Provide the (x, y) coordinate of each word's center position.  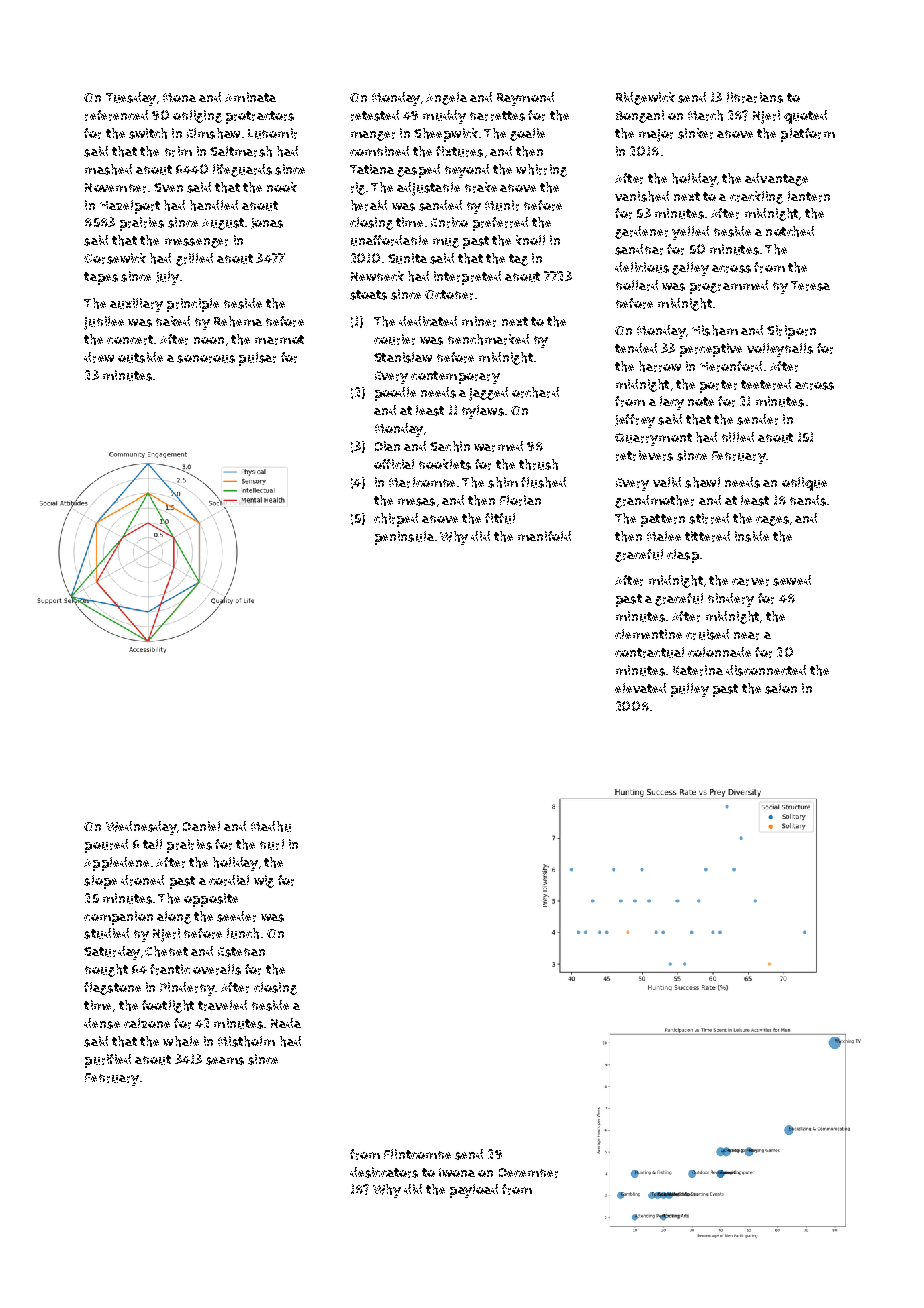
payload (474, 1191)
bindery (731, 600)
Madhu (271, 826)
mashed (108, 169)
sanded (440, 205)
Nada (286, 1023)
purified (108, 1061)
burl (272, 844)
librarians (755, 97)
